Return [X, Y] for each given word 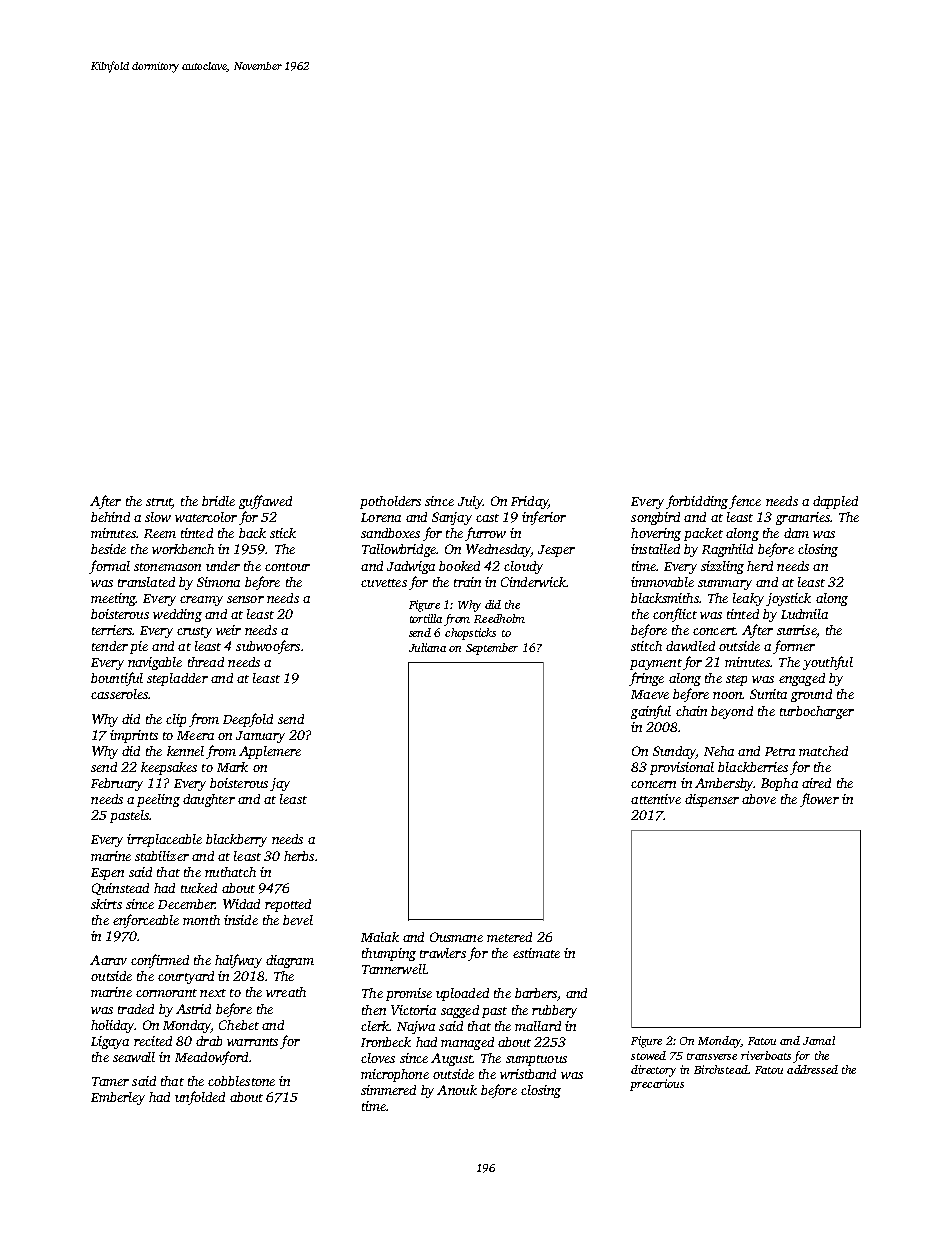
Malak [380, 937]
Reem [160, 533]
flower [819, 800]
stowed [648, 1055]
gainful [651, 712]
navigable [155, 663]
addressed [812, 1069]
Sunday [674, 752]
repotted [288, 905]
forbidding [697, 502]
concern [653, 784]
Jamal [819, 1040]
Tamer [110, 1081]
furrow [485, 534]
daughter [209, 800]
